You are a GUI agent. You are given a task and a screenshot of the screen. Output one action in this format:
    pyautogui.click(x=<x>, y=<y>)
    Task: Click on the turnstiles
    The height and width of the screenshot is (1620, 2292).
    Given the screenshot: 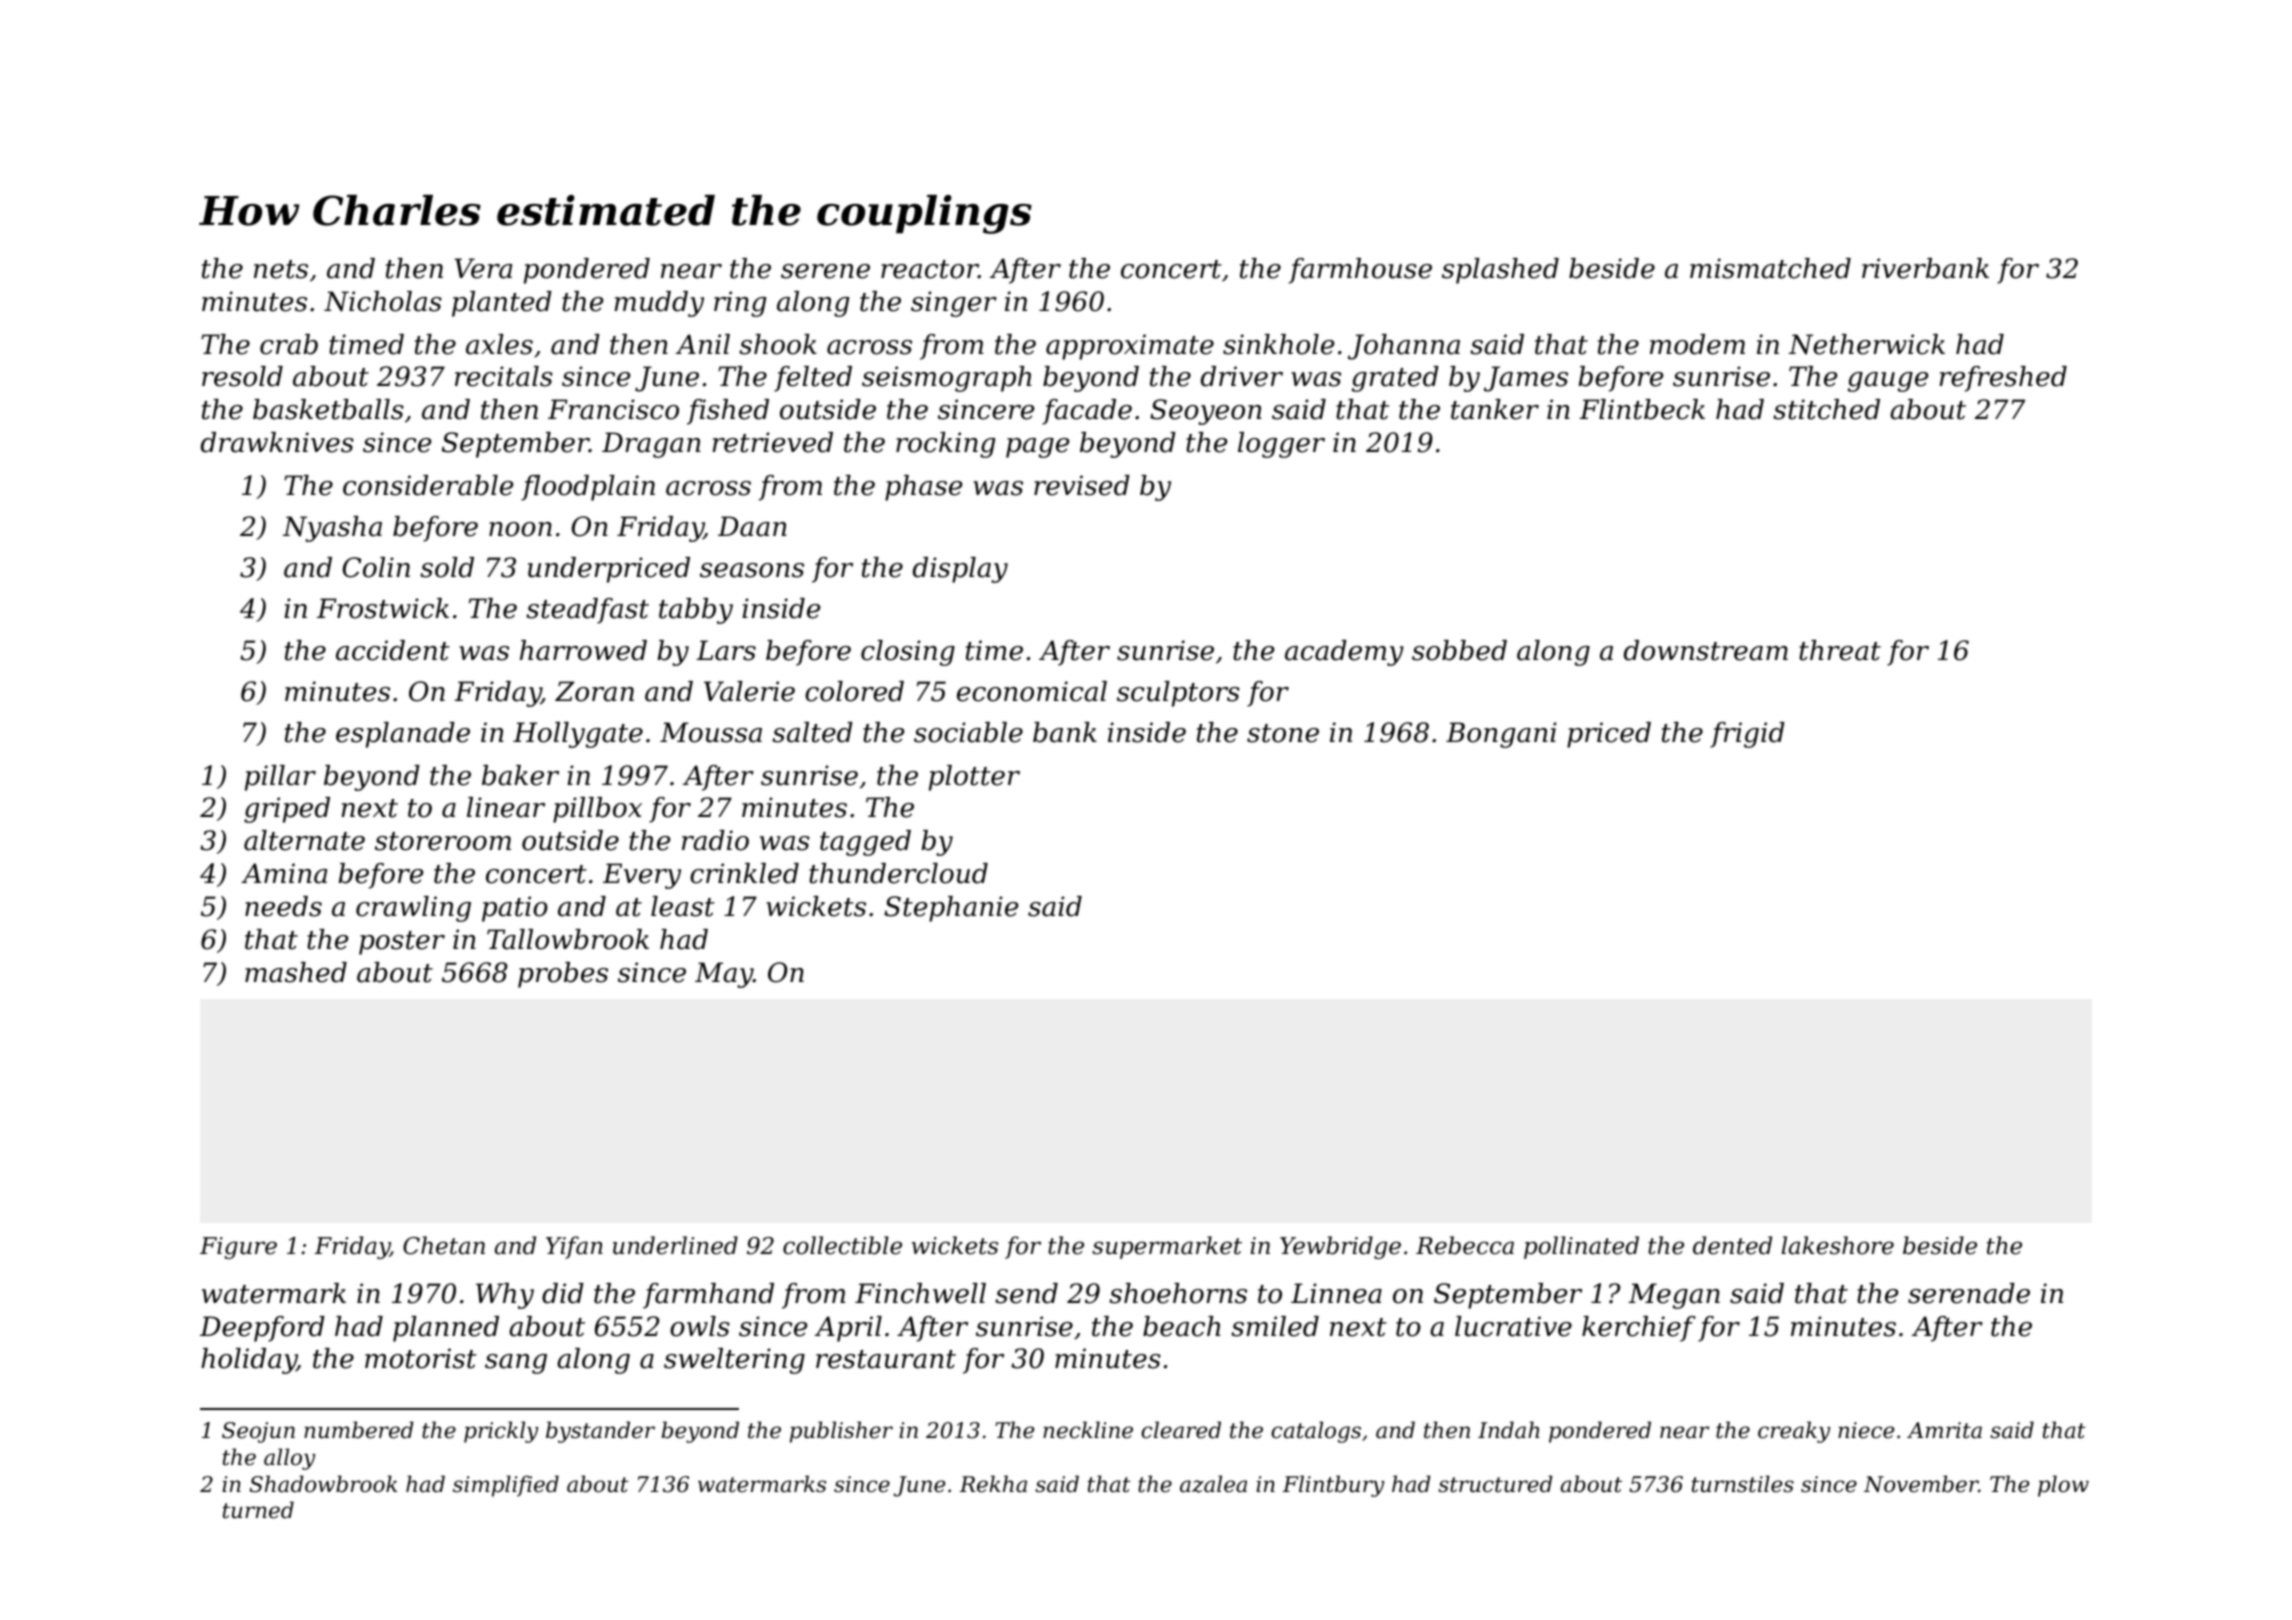 What is the action you would take?
    pyautogui.click(x=1743, y=1484)
